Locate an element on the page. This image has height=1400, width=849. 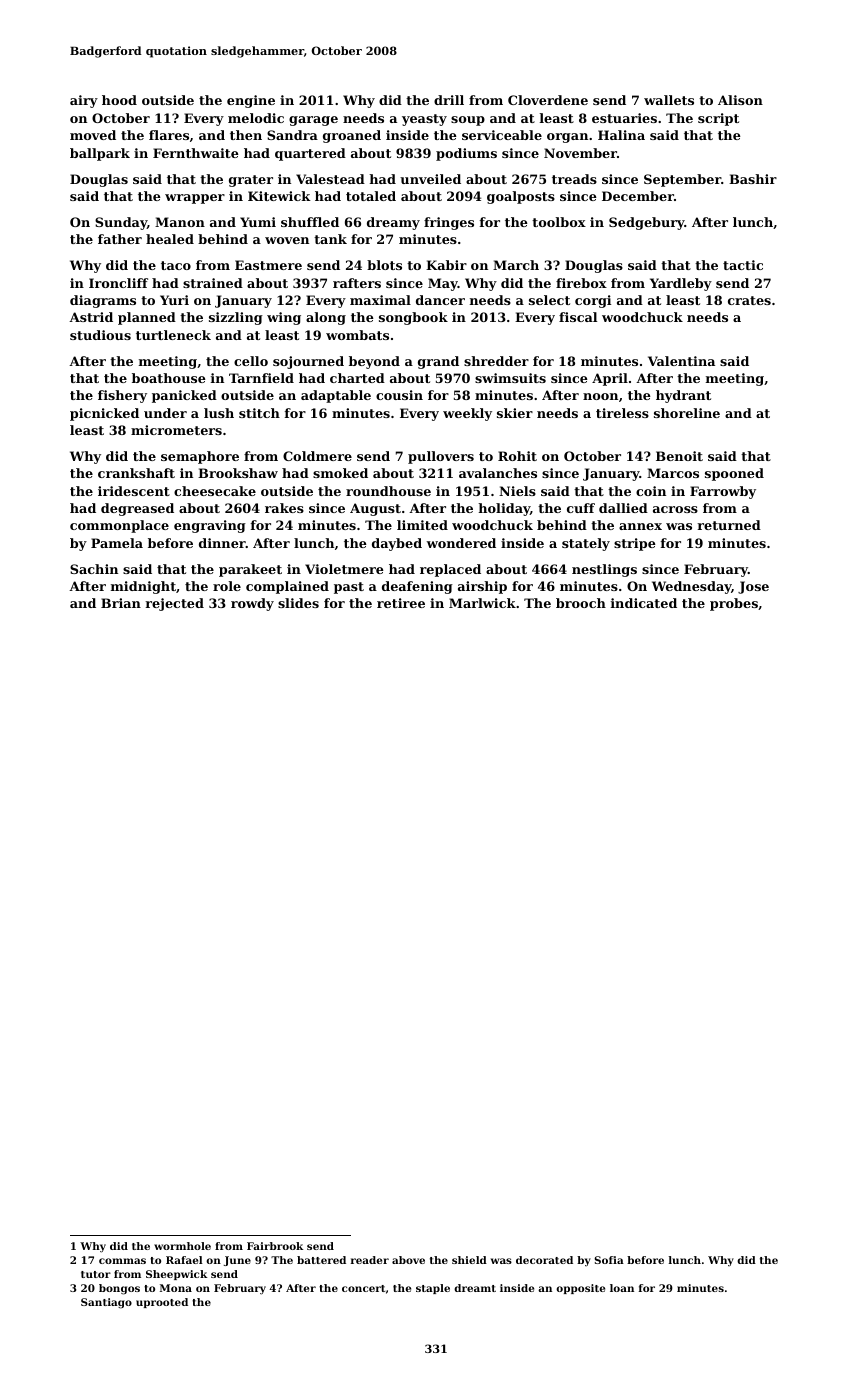
brooch is located at coordinates (581, 603).
